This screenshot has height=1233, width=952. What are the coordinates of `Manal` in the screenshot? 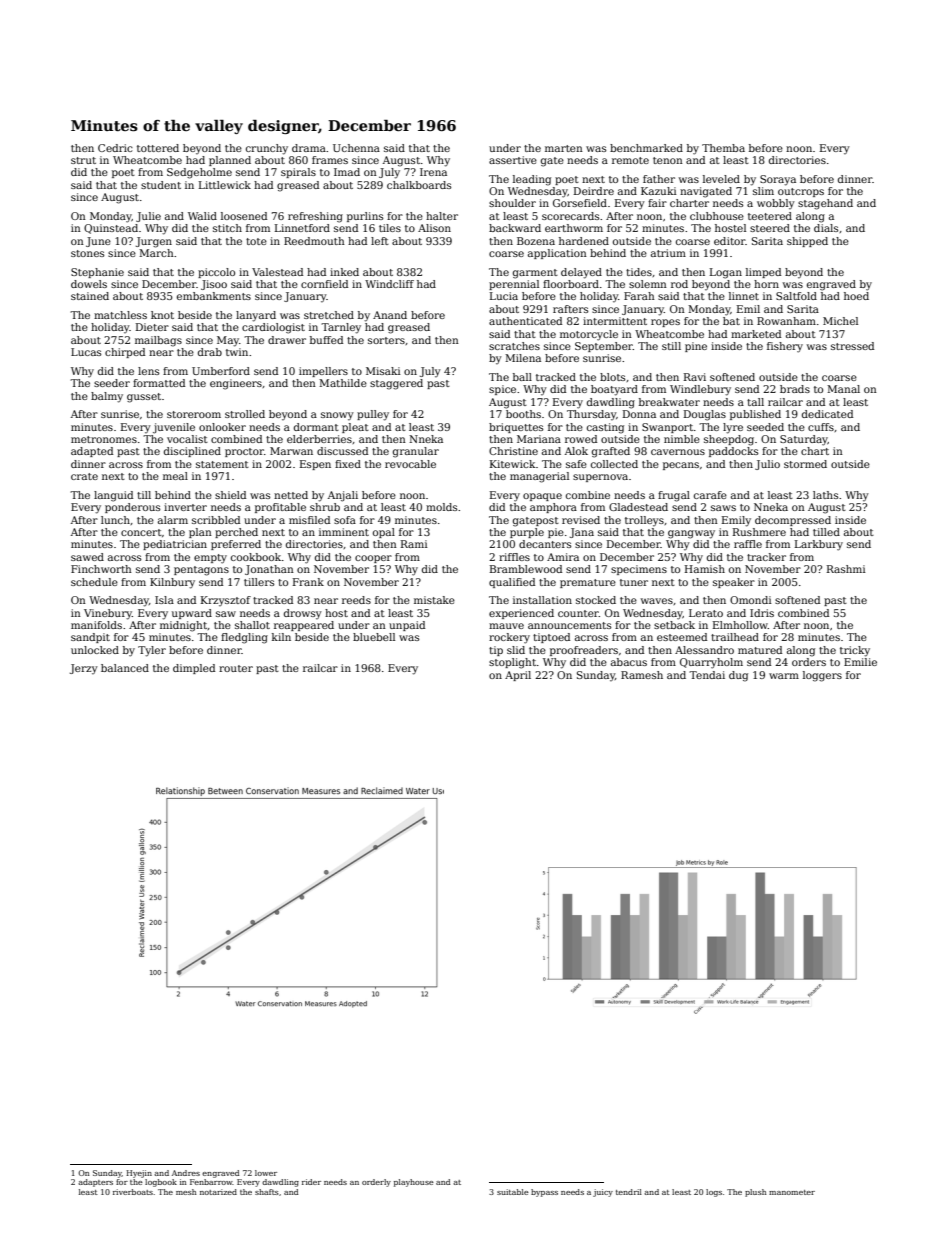 It's located at (843, 389).
